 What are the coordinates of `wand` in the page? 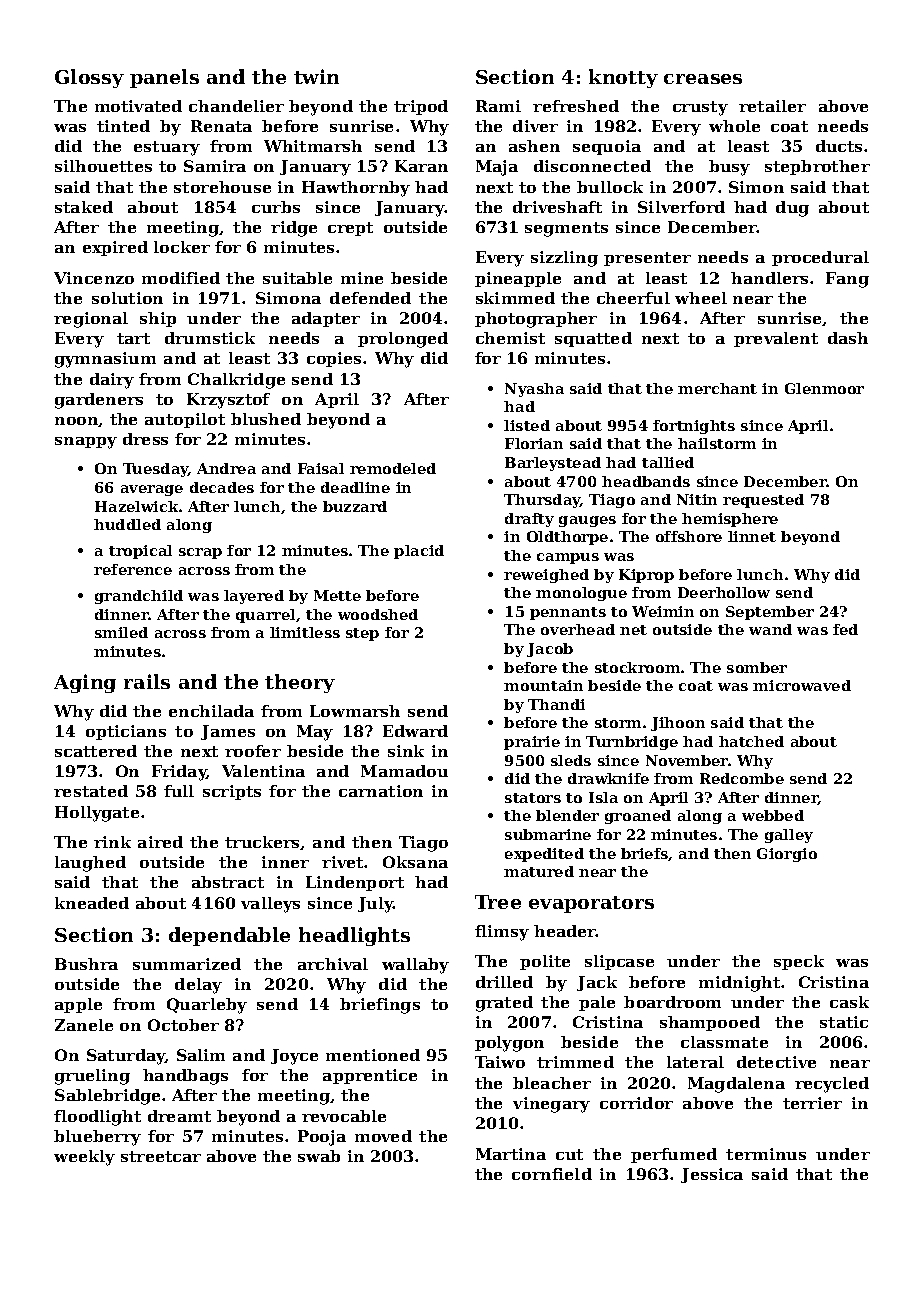 It's located at (770, 629).
